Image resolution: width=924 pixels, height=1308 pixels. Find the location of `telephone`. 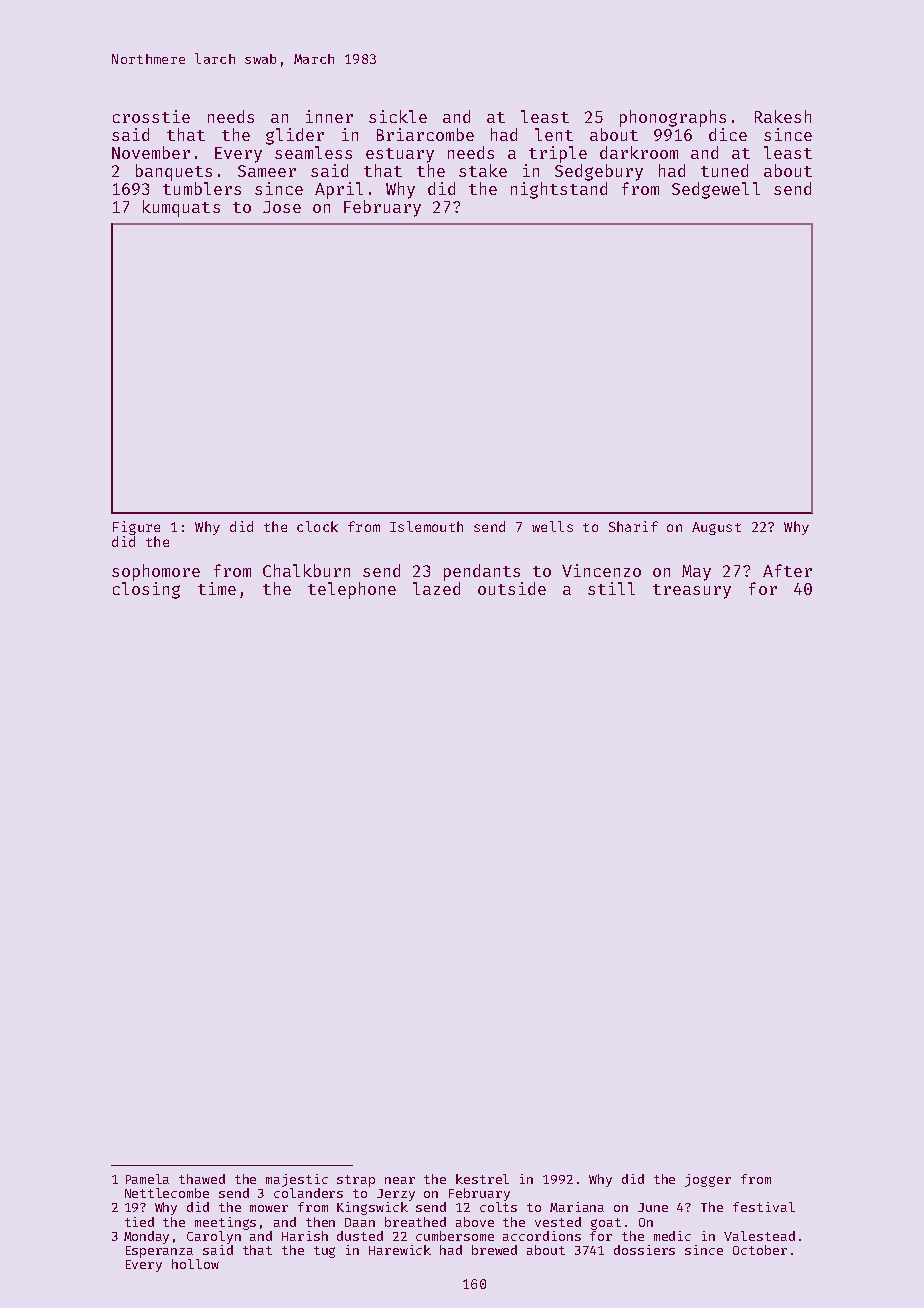

telephone is located at coordinates (352, 590).
